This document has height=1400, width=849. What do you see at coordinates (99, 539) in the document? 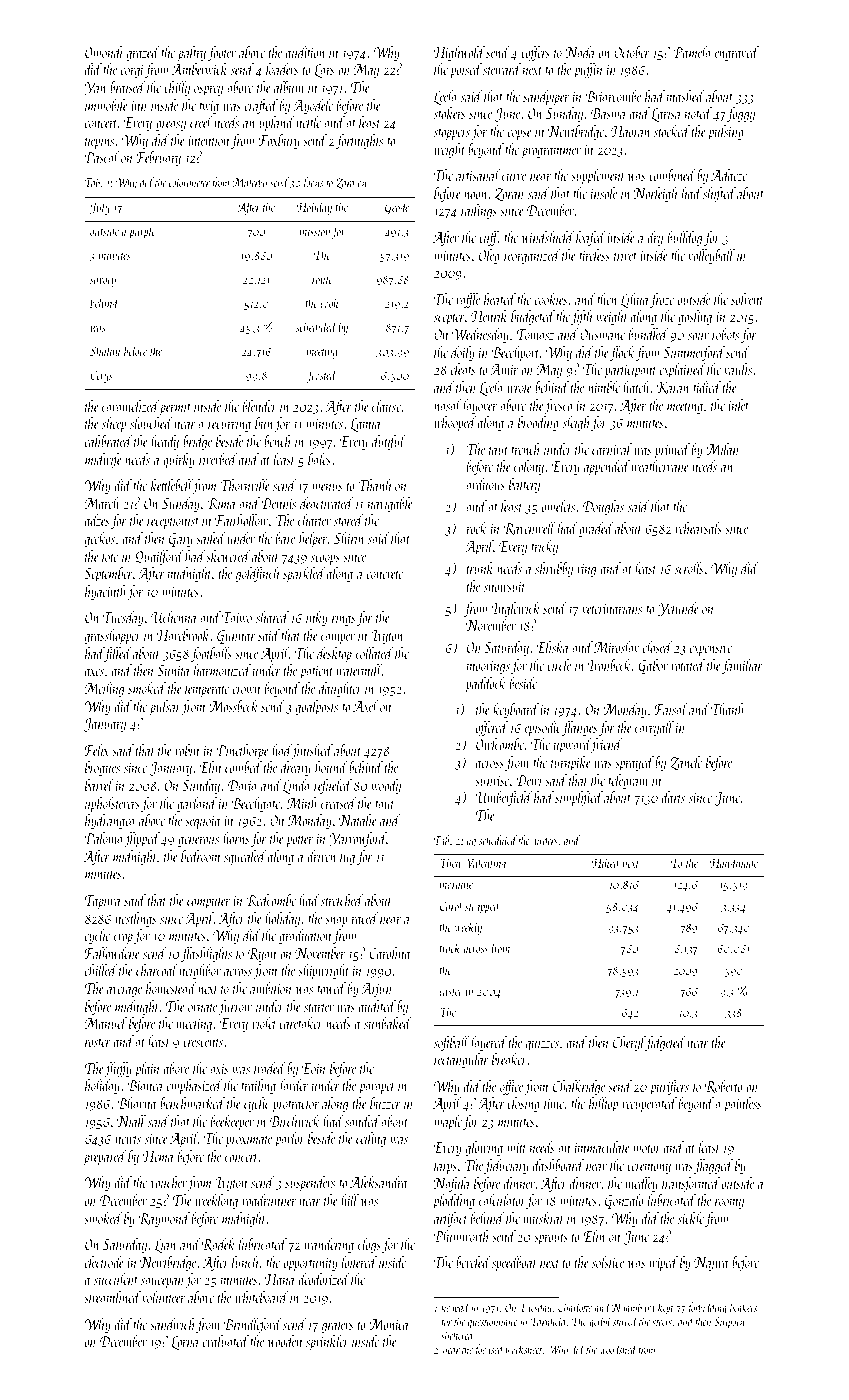
I see `geckos` at bounding box center [99, 539].
